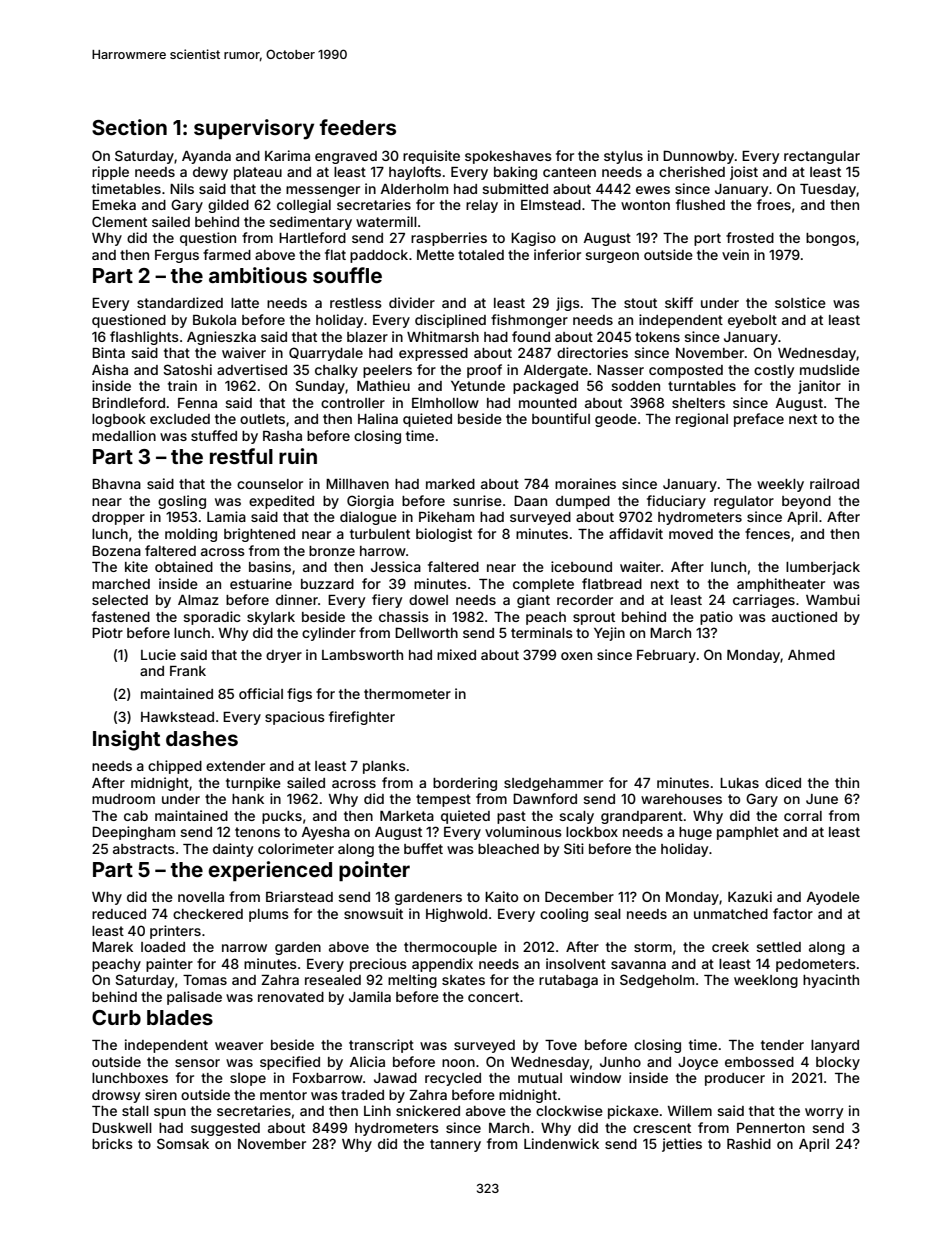 This screenshot has width=952, height=1233. Describe the element at coordinates (353, 403) in the screenshot. I see `controller` at that location.
